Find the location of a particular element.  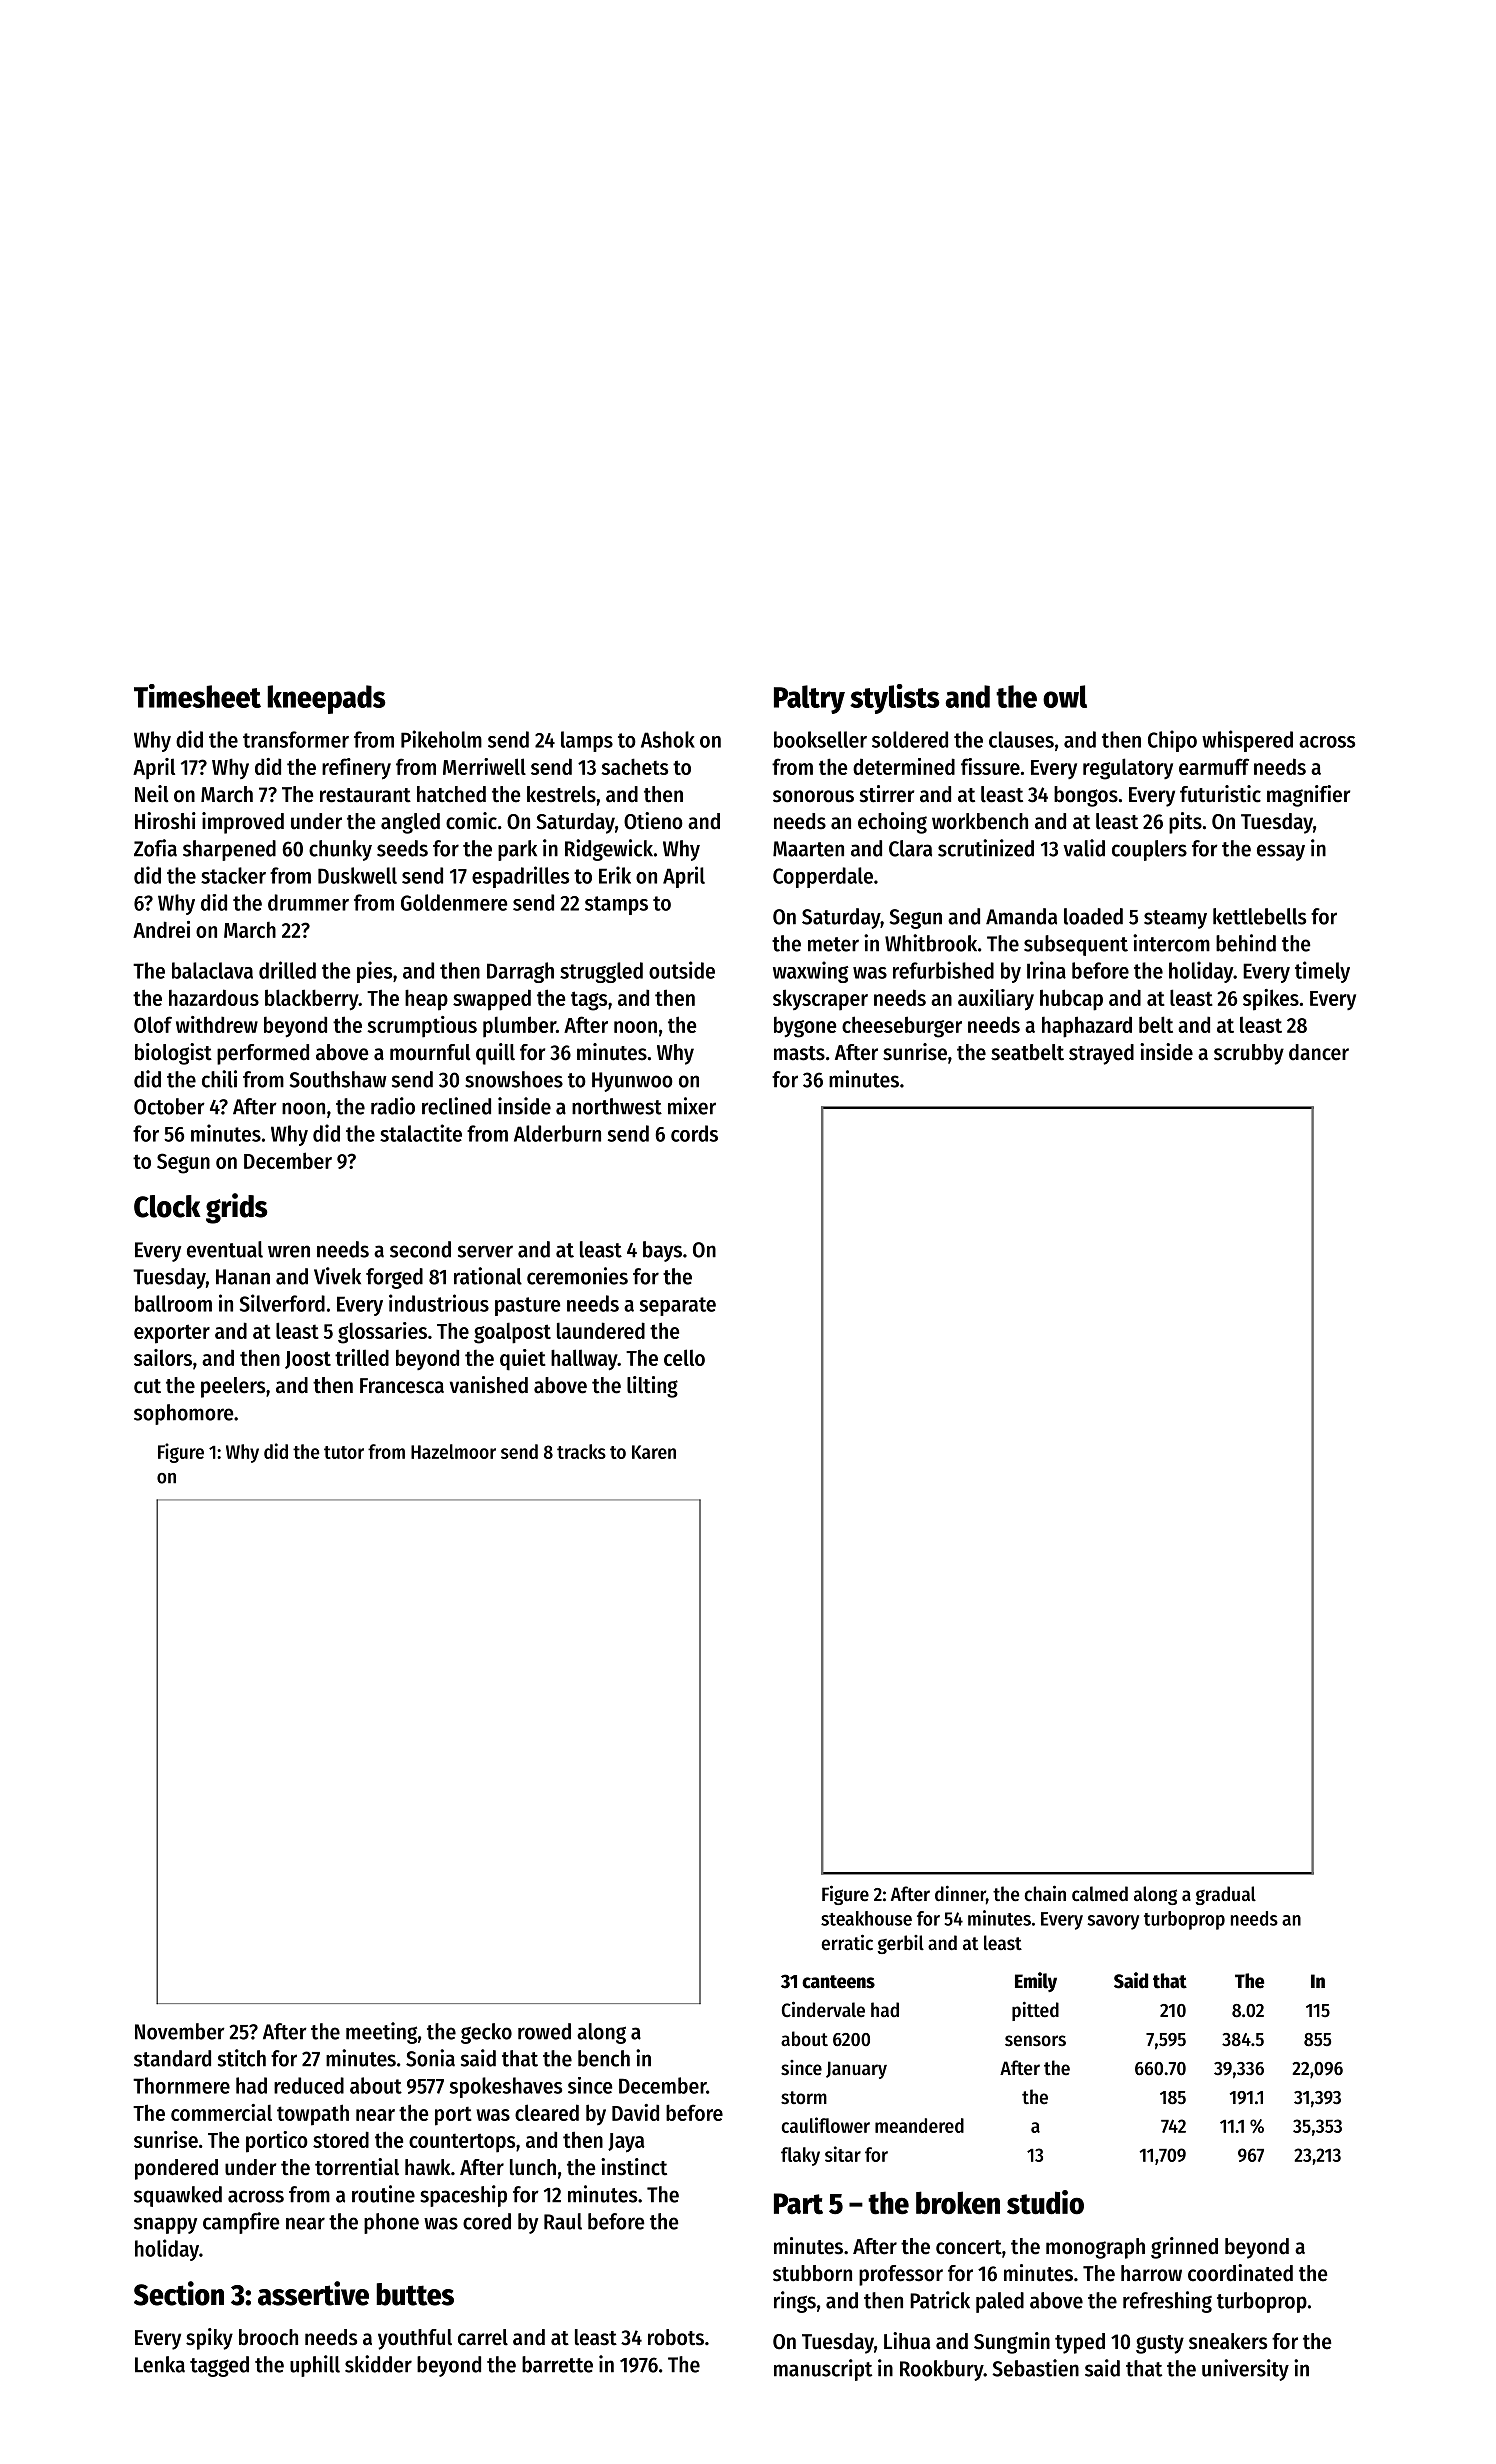

refreshing is located at coordinates (1167, 2302).
